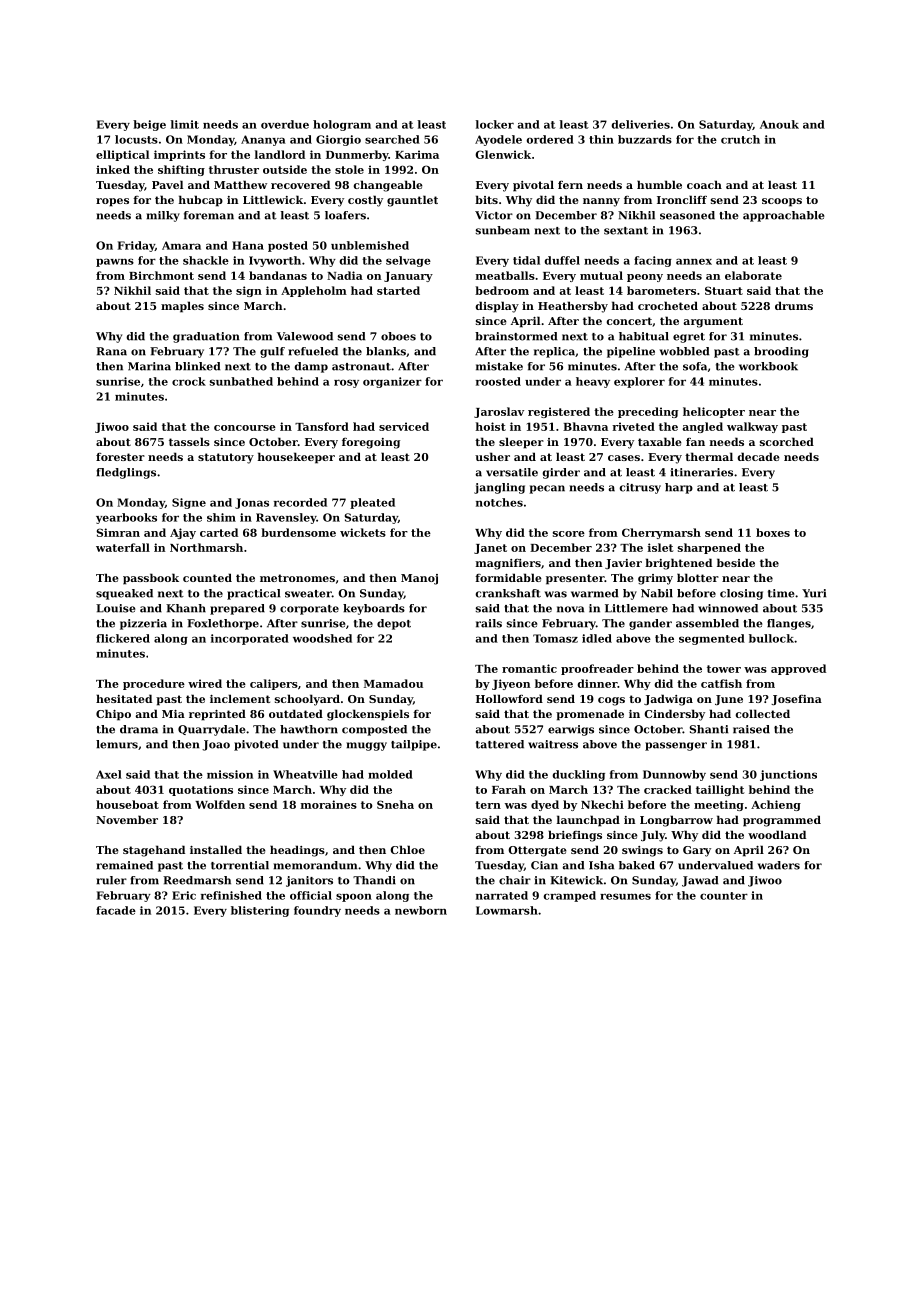 The image size is (924, 1308). Describe the element at coordinates (787, 441) in the screenshot. I see `scorched` at that location.
